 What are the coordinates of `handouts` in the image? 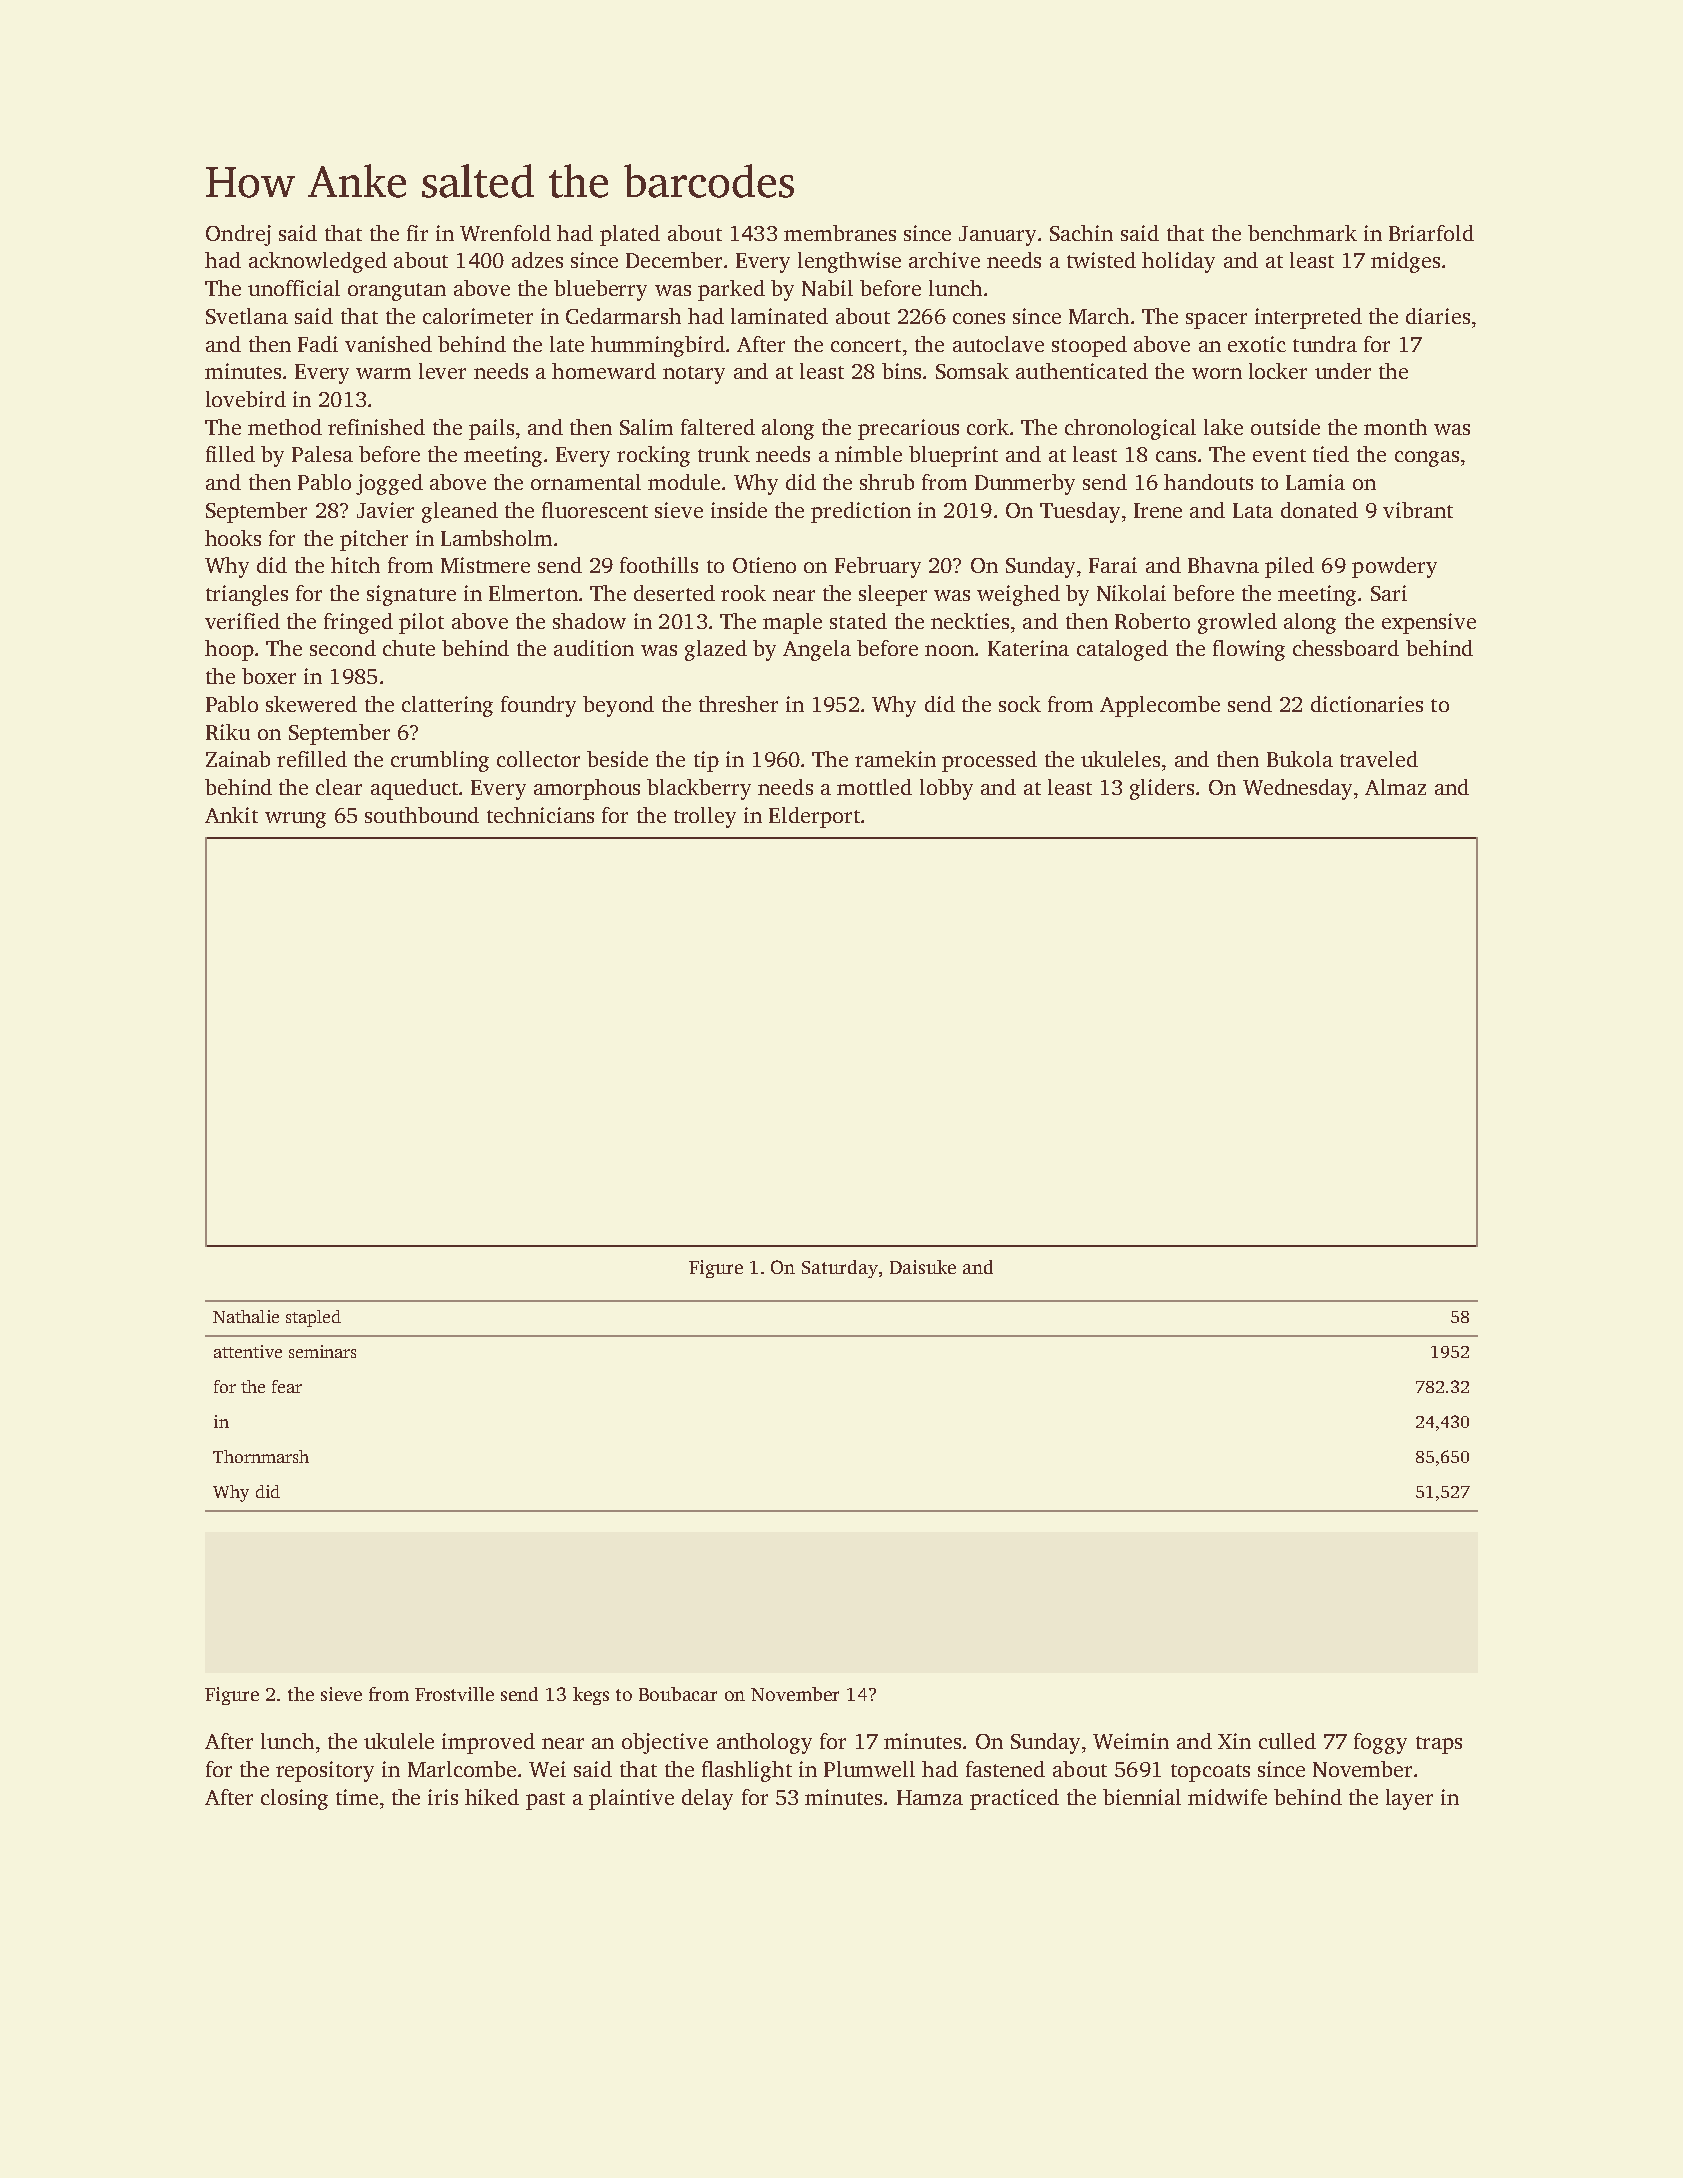 It's located at (1208, 482).
